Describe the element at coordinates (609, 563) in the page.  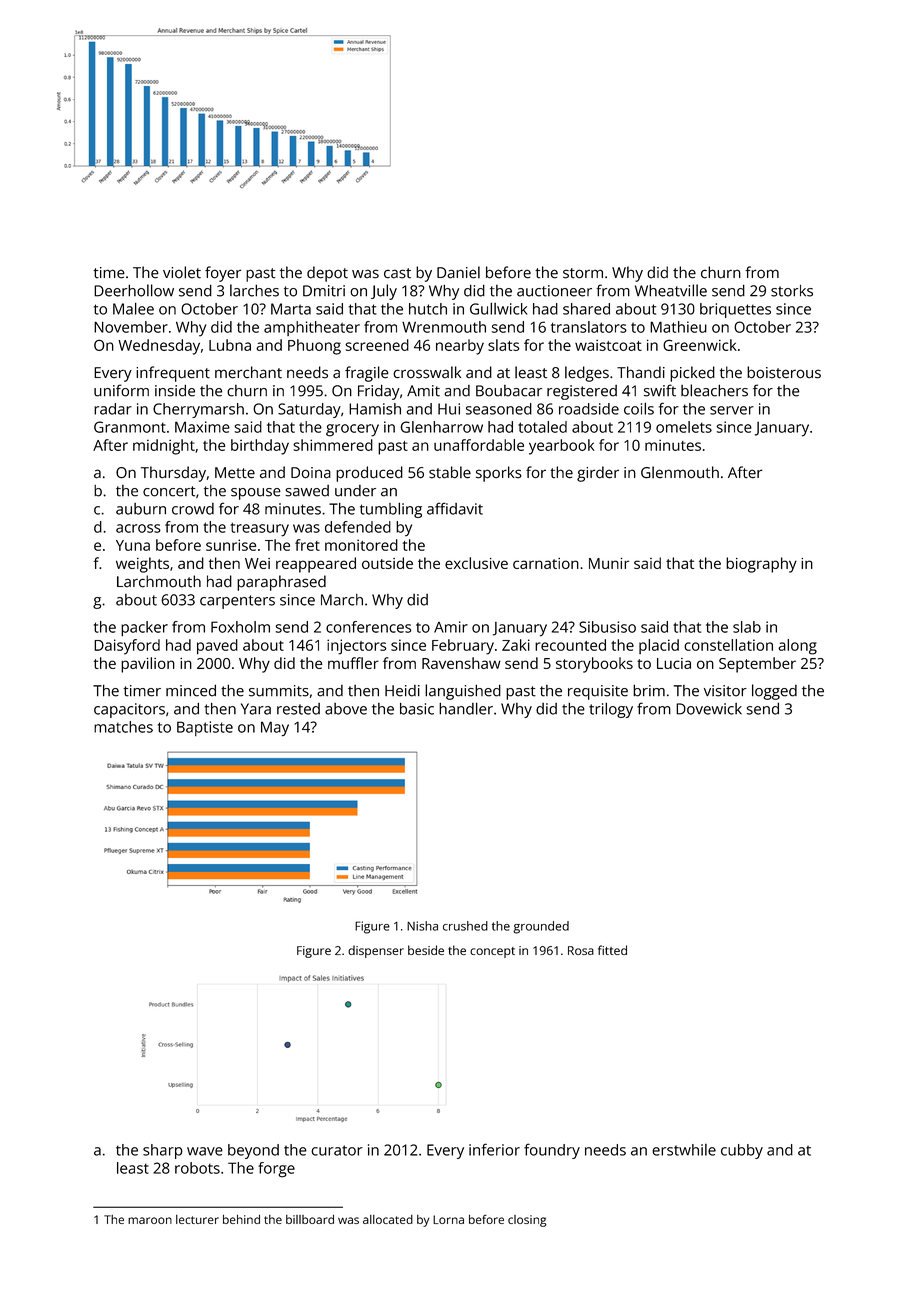
I see `Munir` at that location.
